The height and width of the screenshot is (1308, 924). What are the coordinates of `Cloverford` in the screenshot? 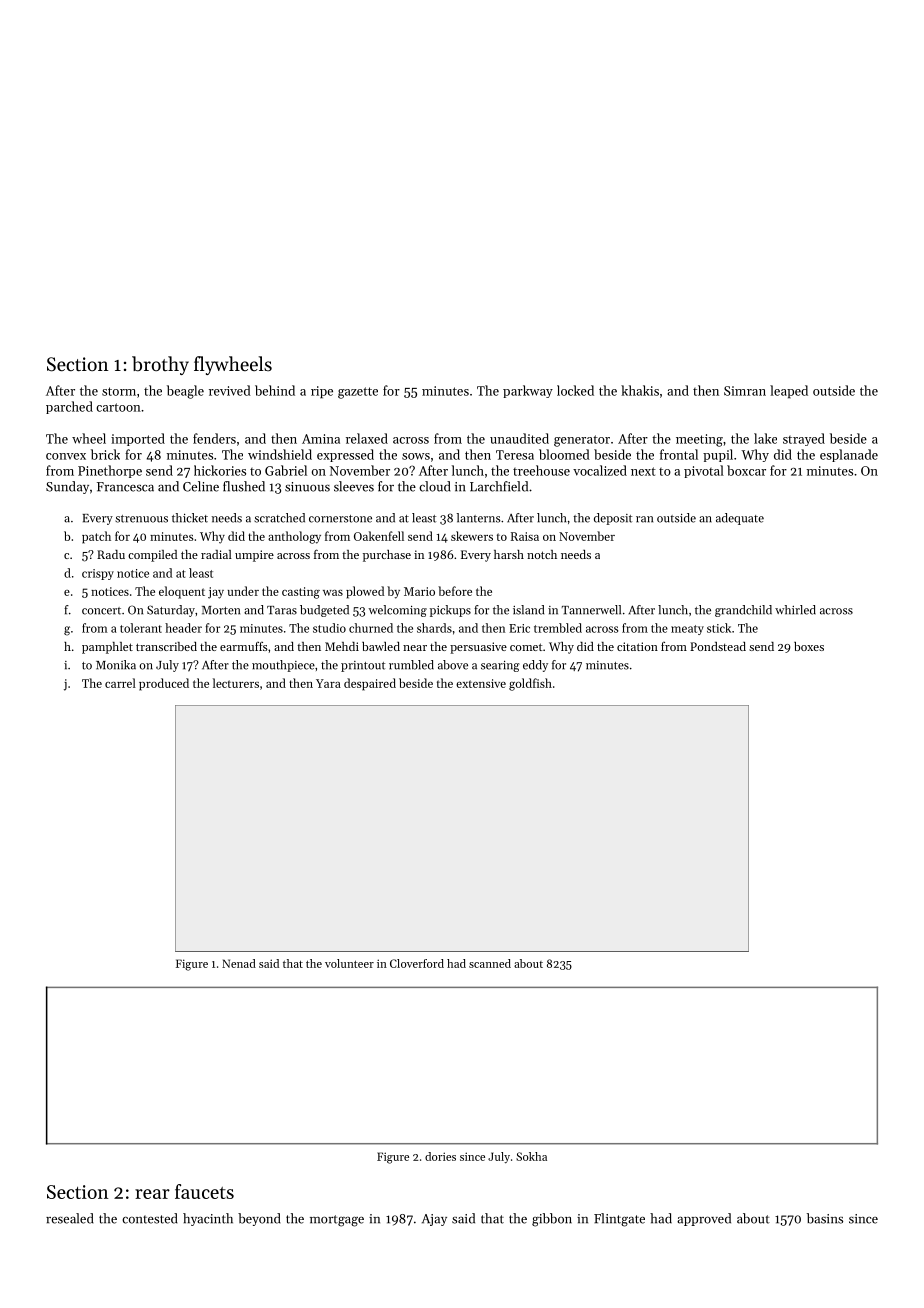 It's located at (417, 963).
